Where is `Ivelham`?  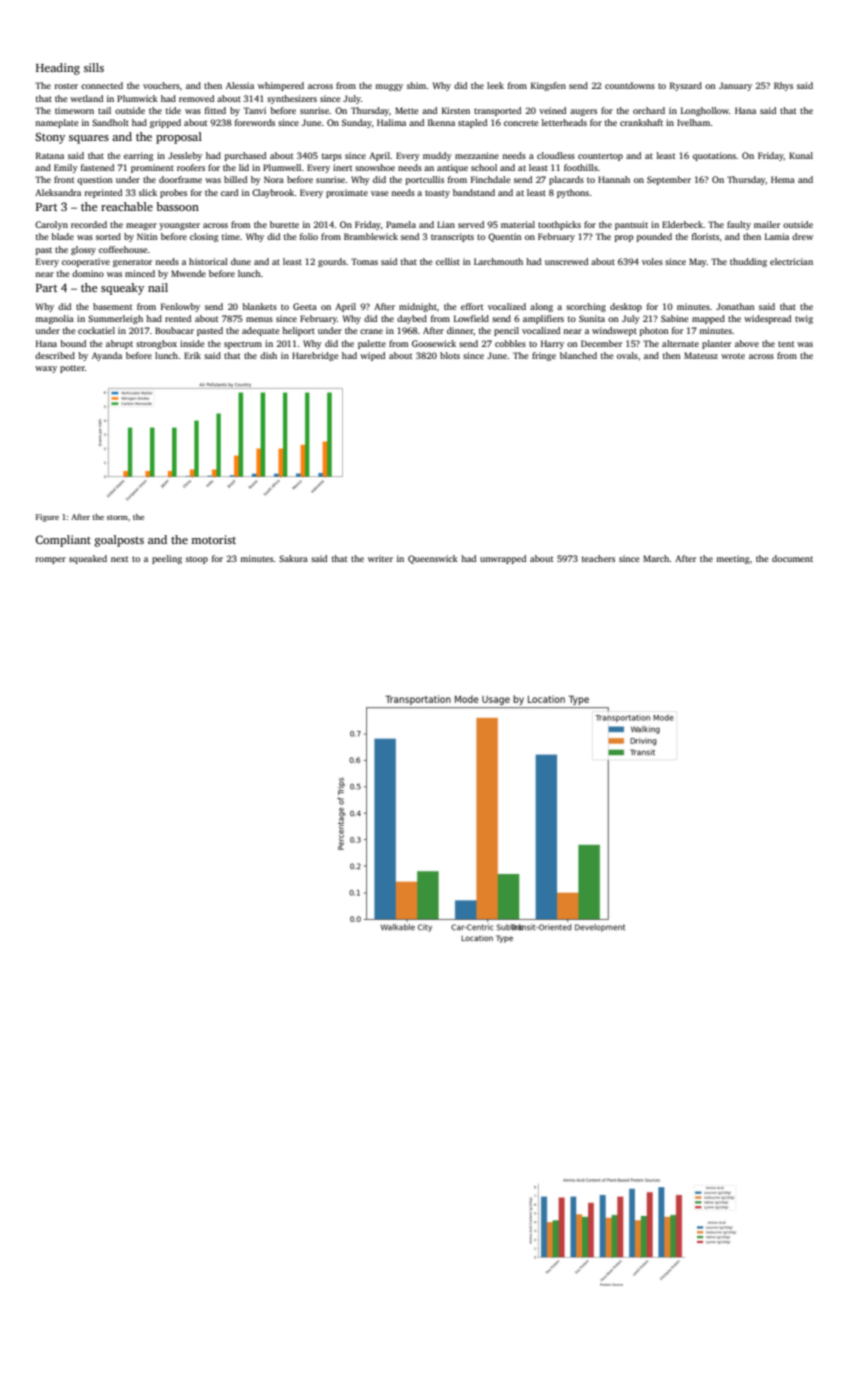 Ivelham is located at coordinates (693, 122).
